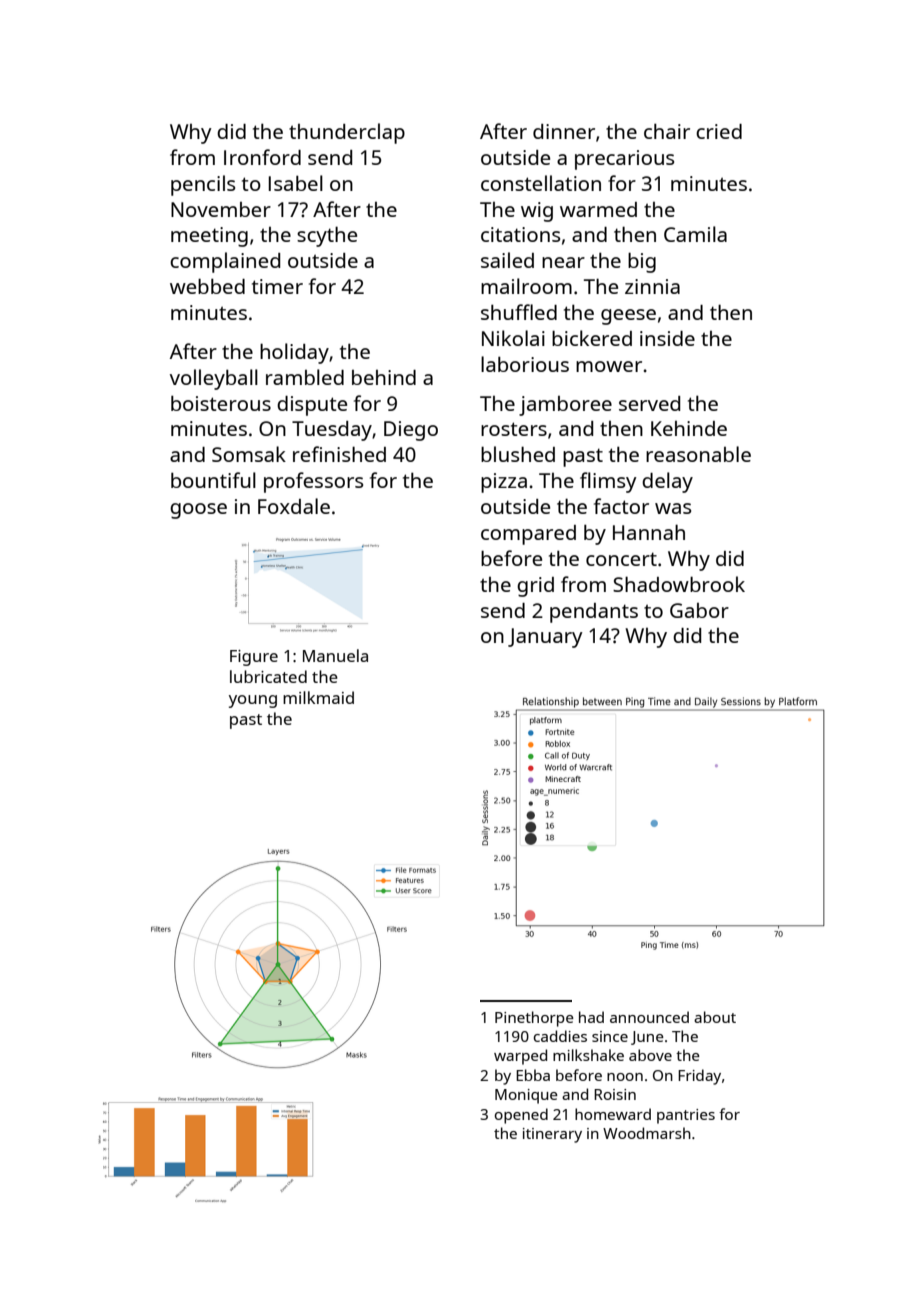  What do you see at coordinates (594, 613) in the document?
I see `pendants` at bounding box center [594, 613].
